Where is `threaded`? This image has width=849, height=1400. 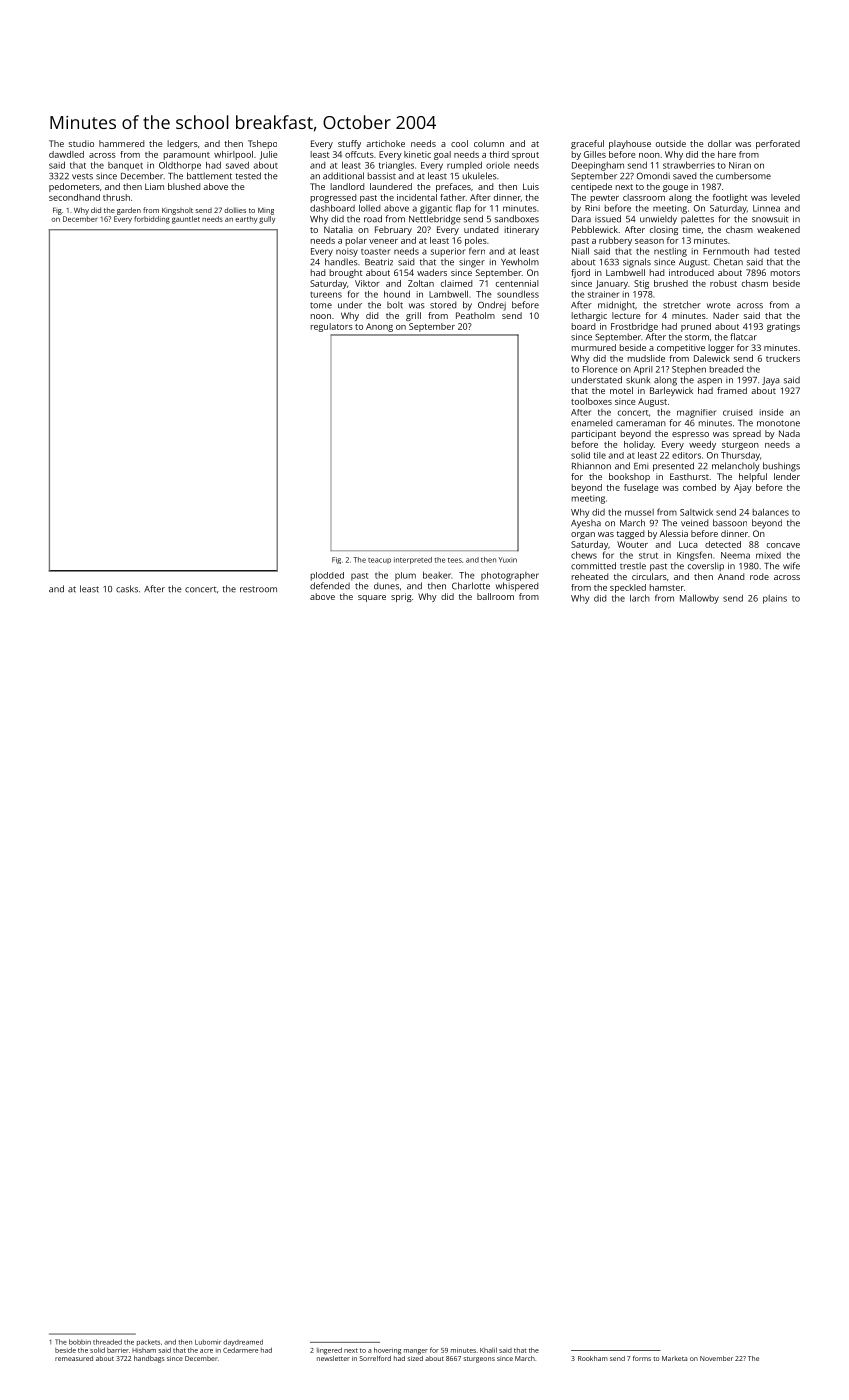
threaded is located at coordinates (107, 1342).
